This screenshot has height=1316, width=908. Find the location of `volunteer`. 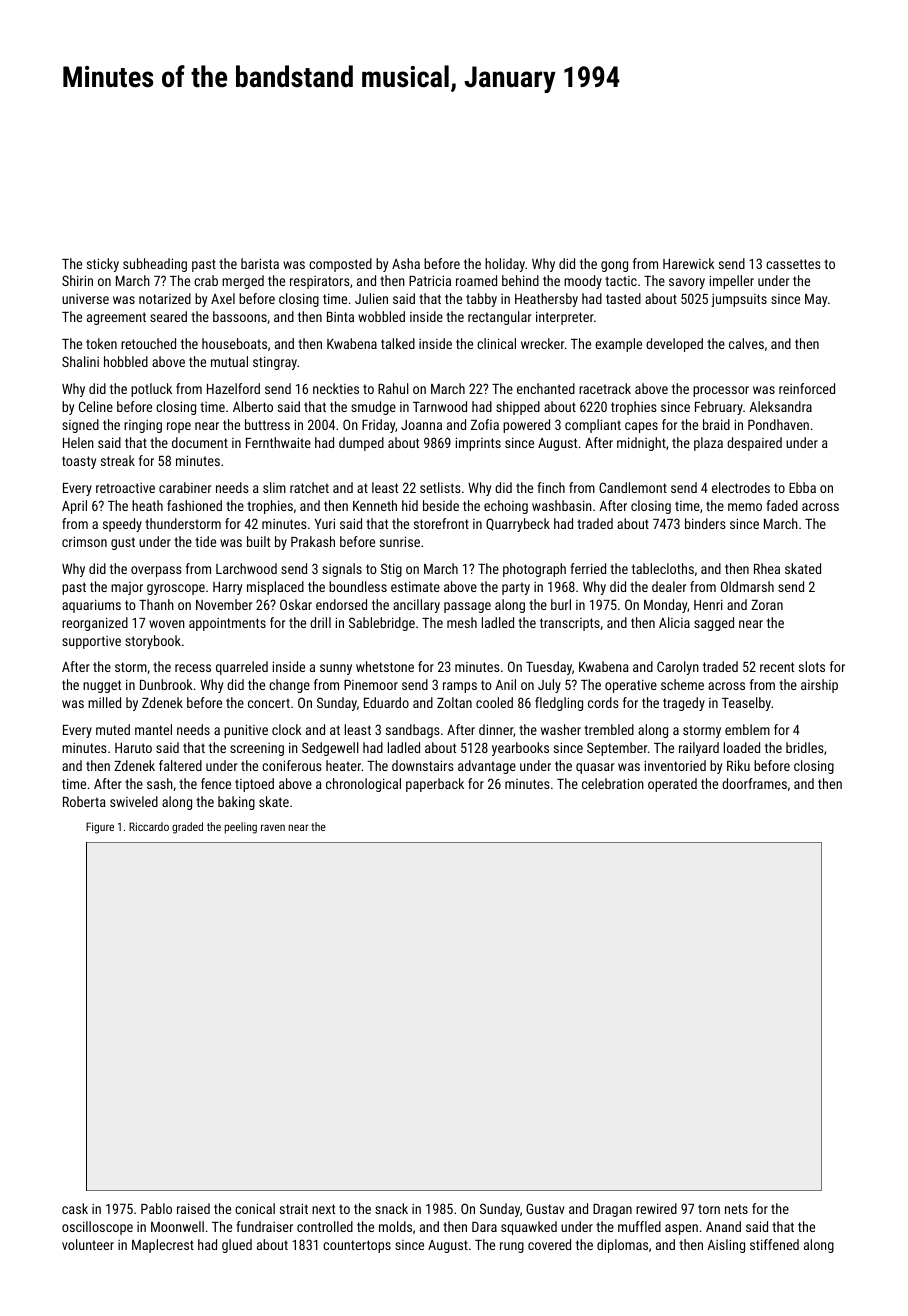

volunteer is located at coordinates (88, 1244).
